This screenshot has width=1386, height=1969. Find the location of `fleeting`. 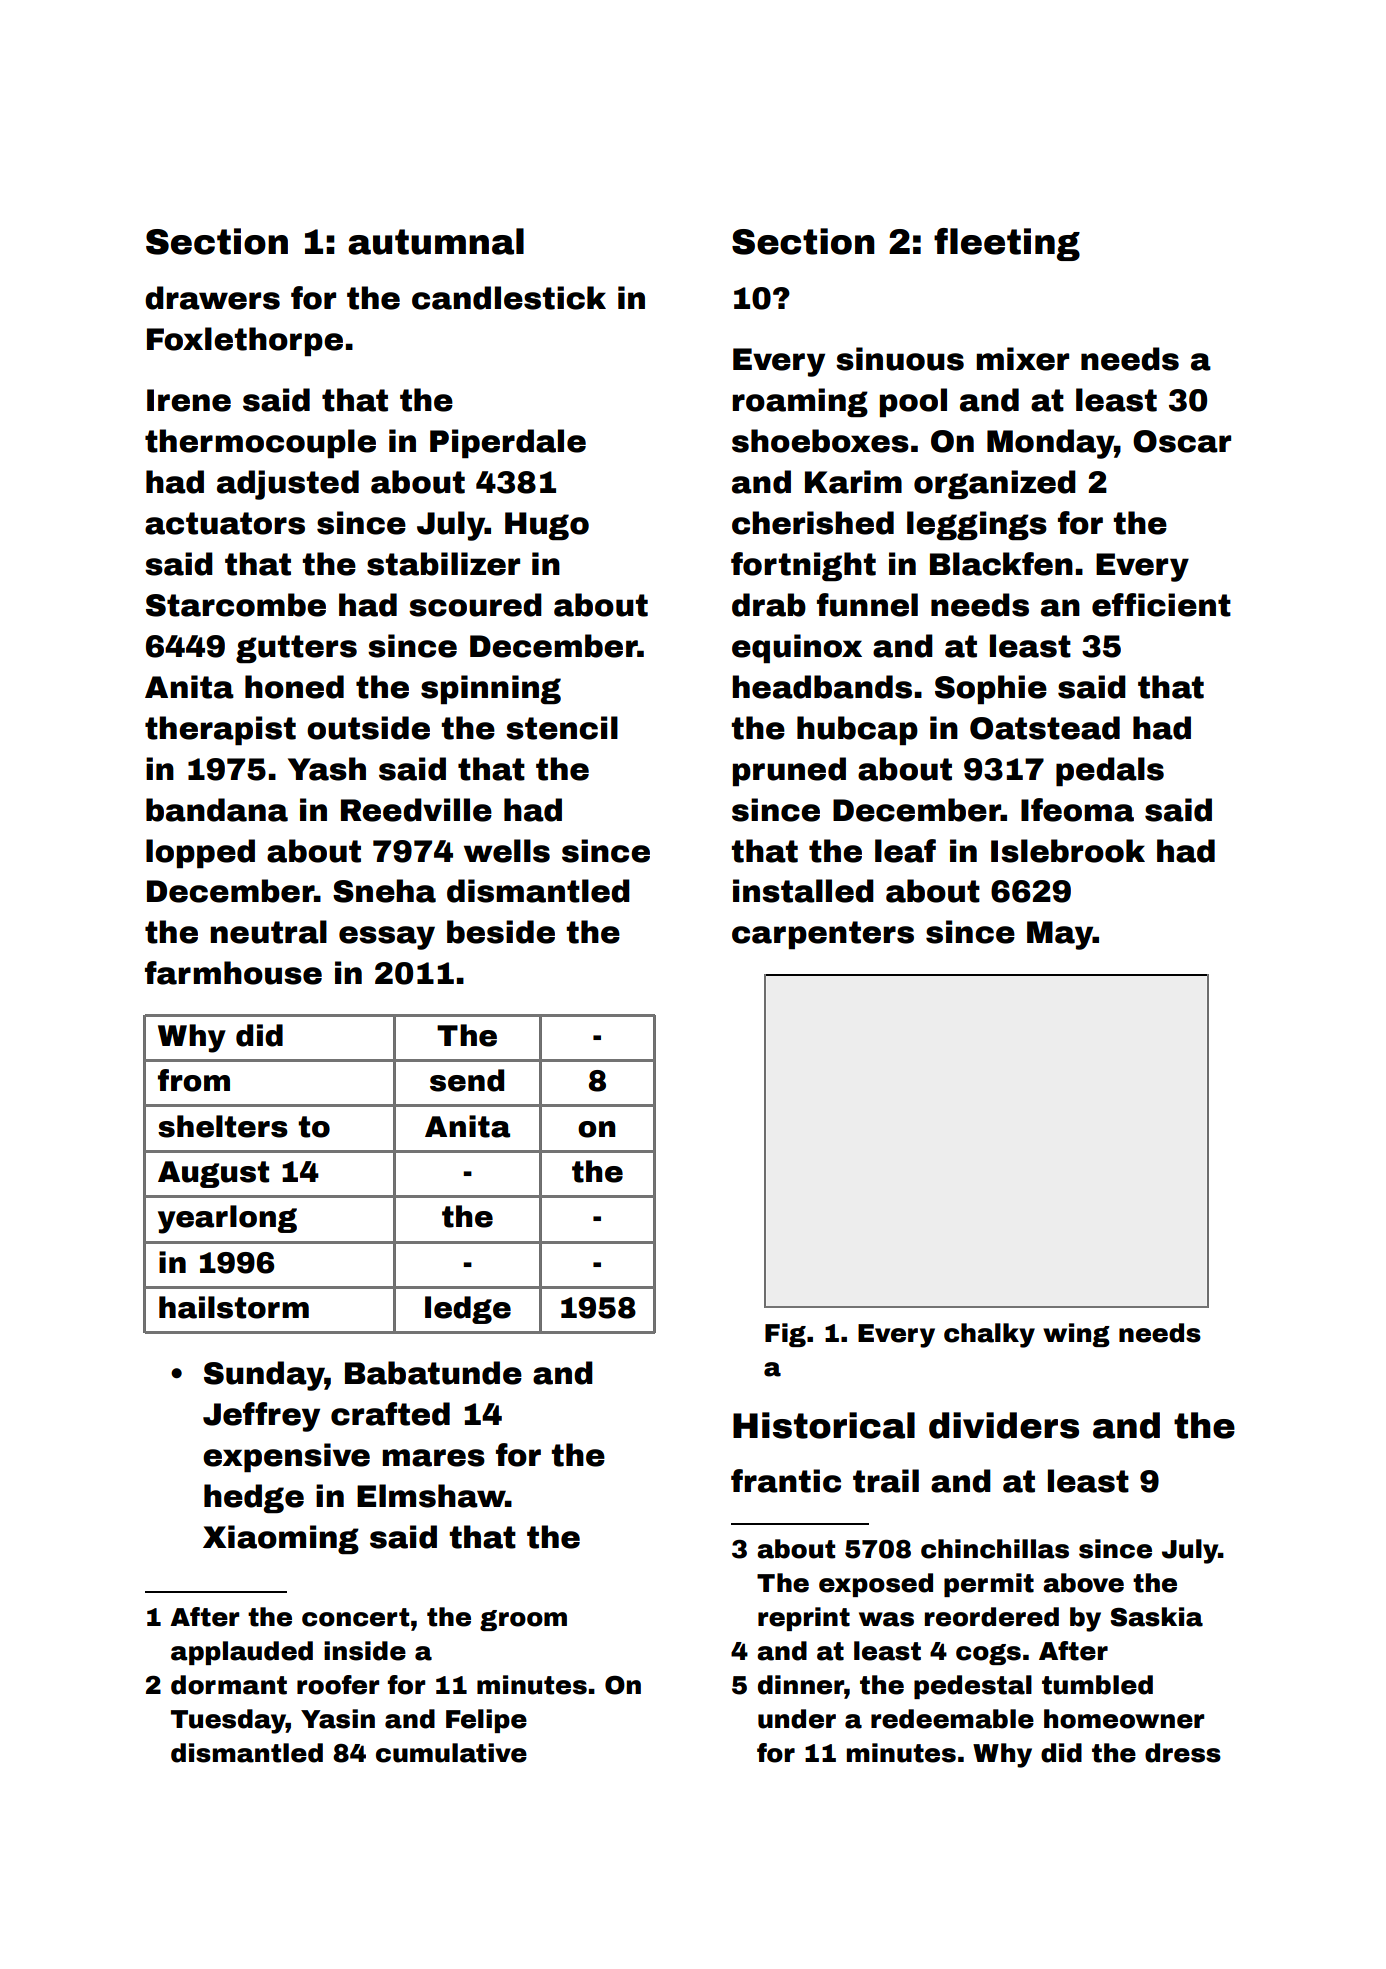

fleeting is located at coordinates (1007, 244).
